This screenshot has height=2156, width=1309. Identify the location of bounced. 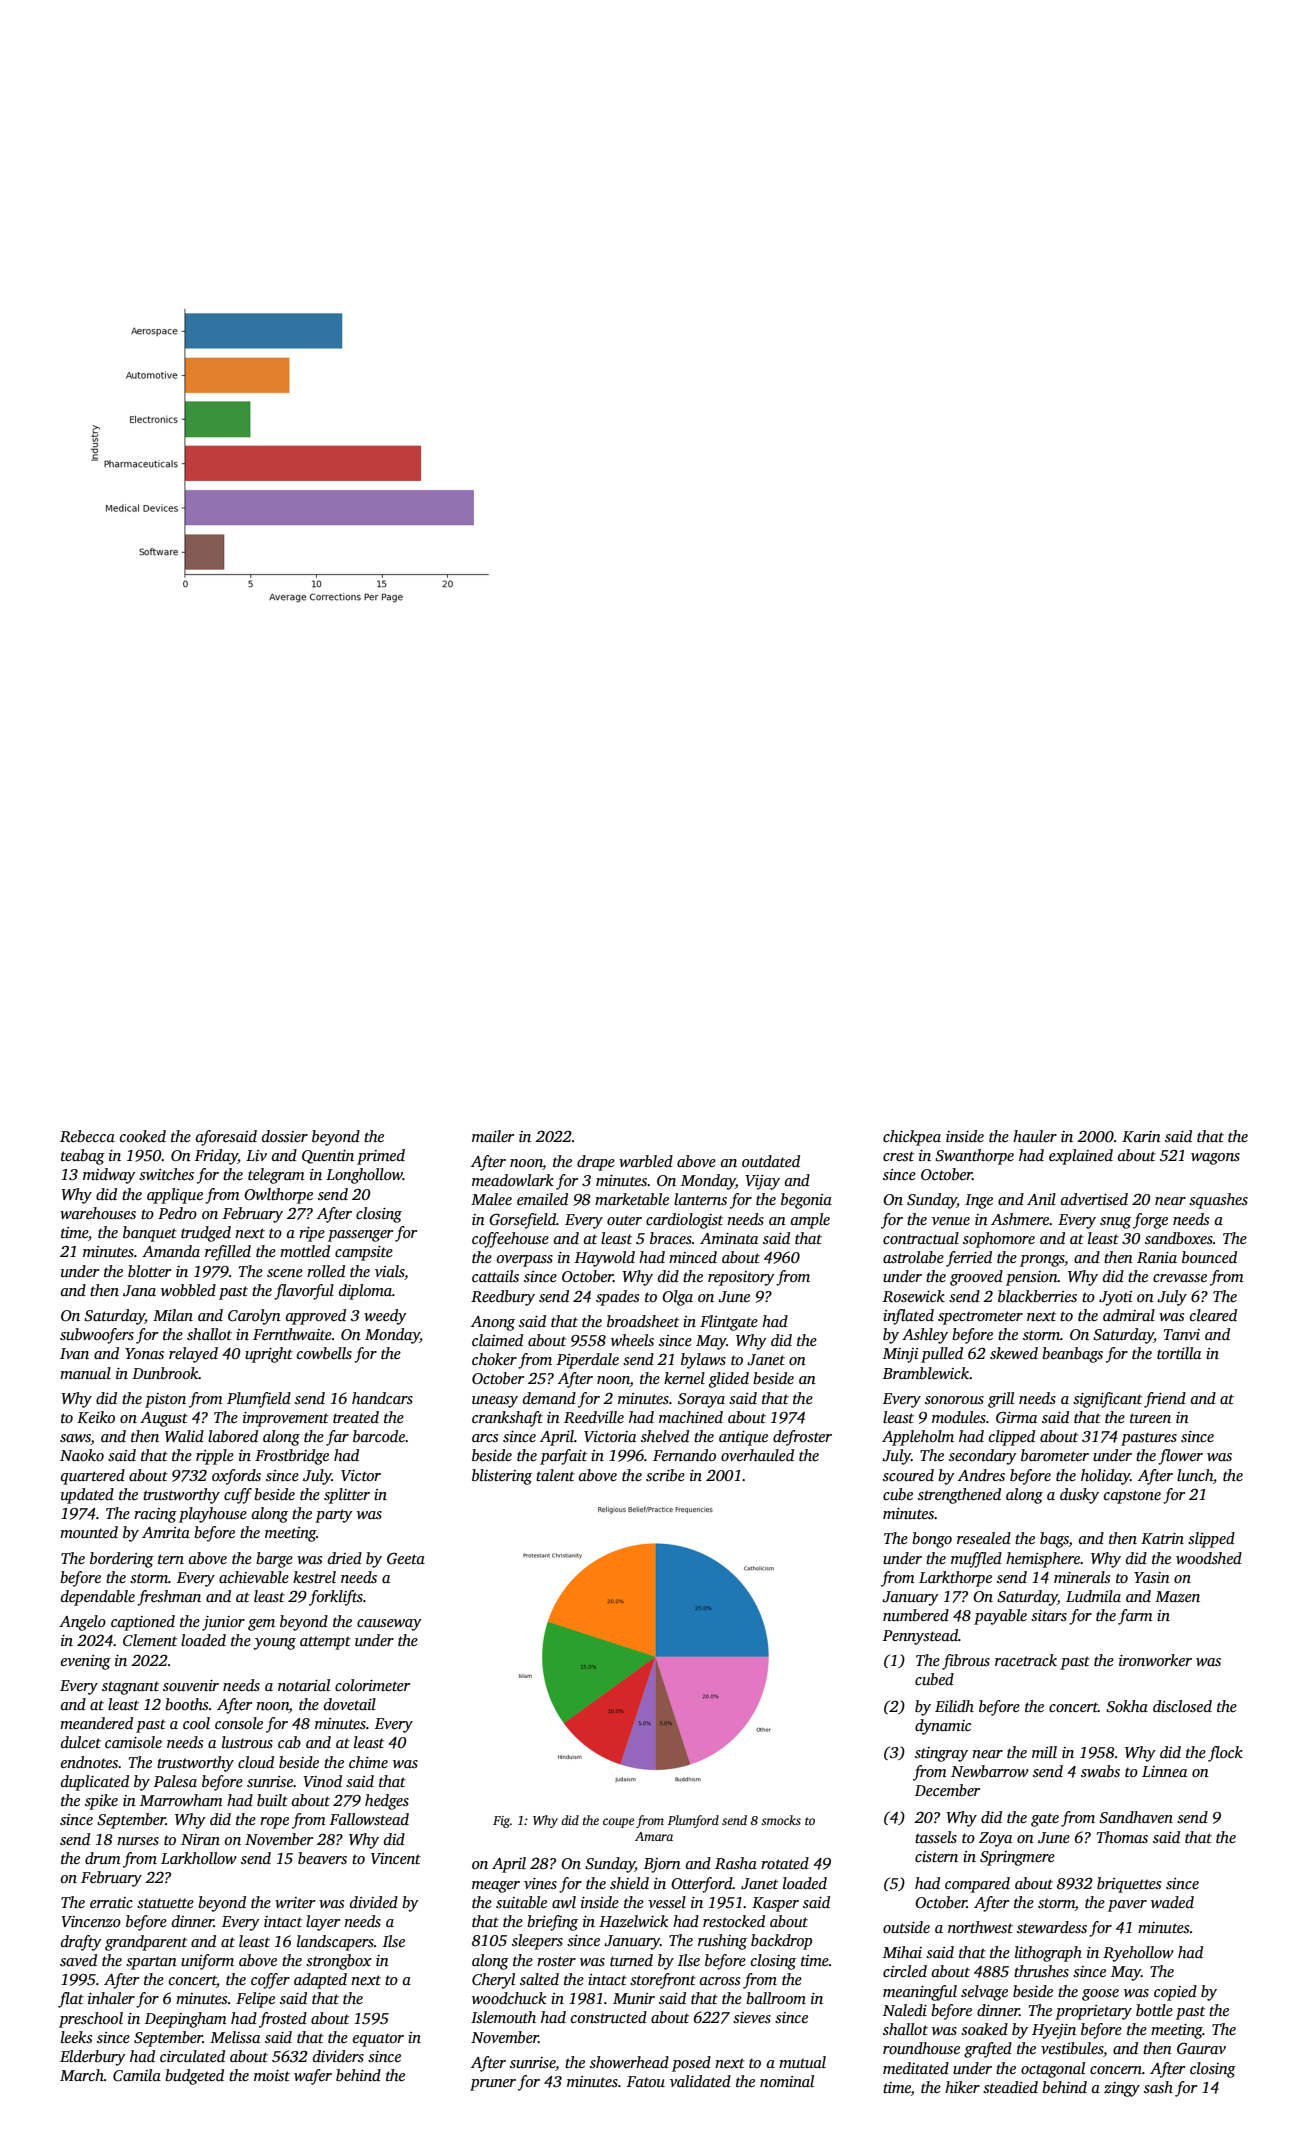
(1209, 1257).
